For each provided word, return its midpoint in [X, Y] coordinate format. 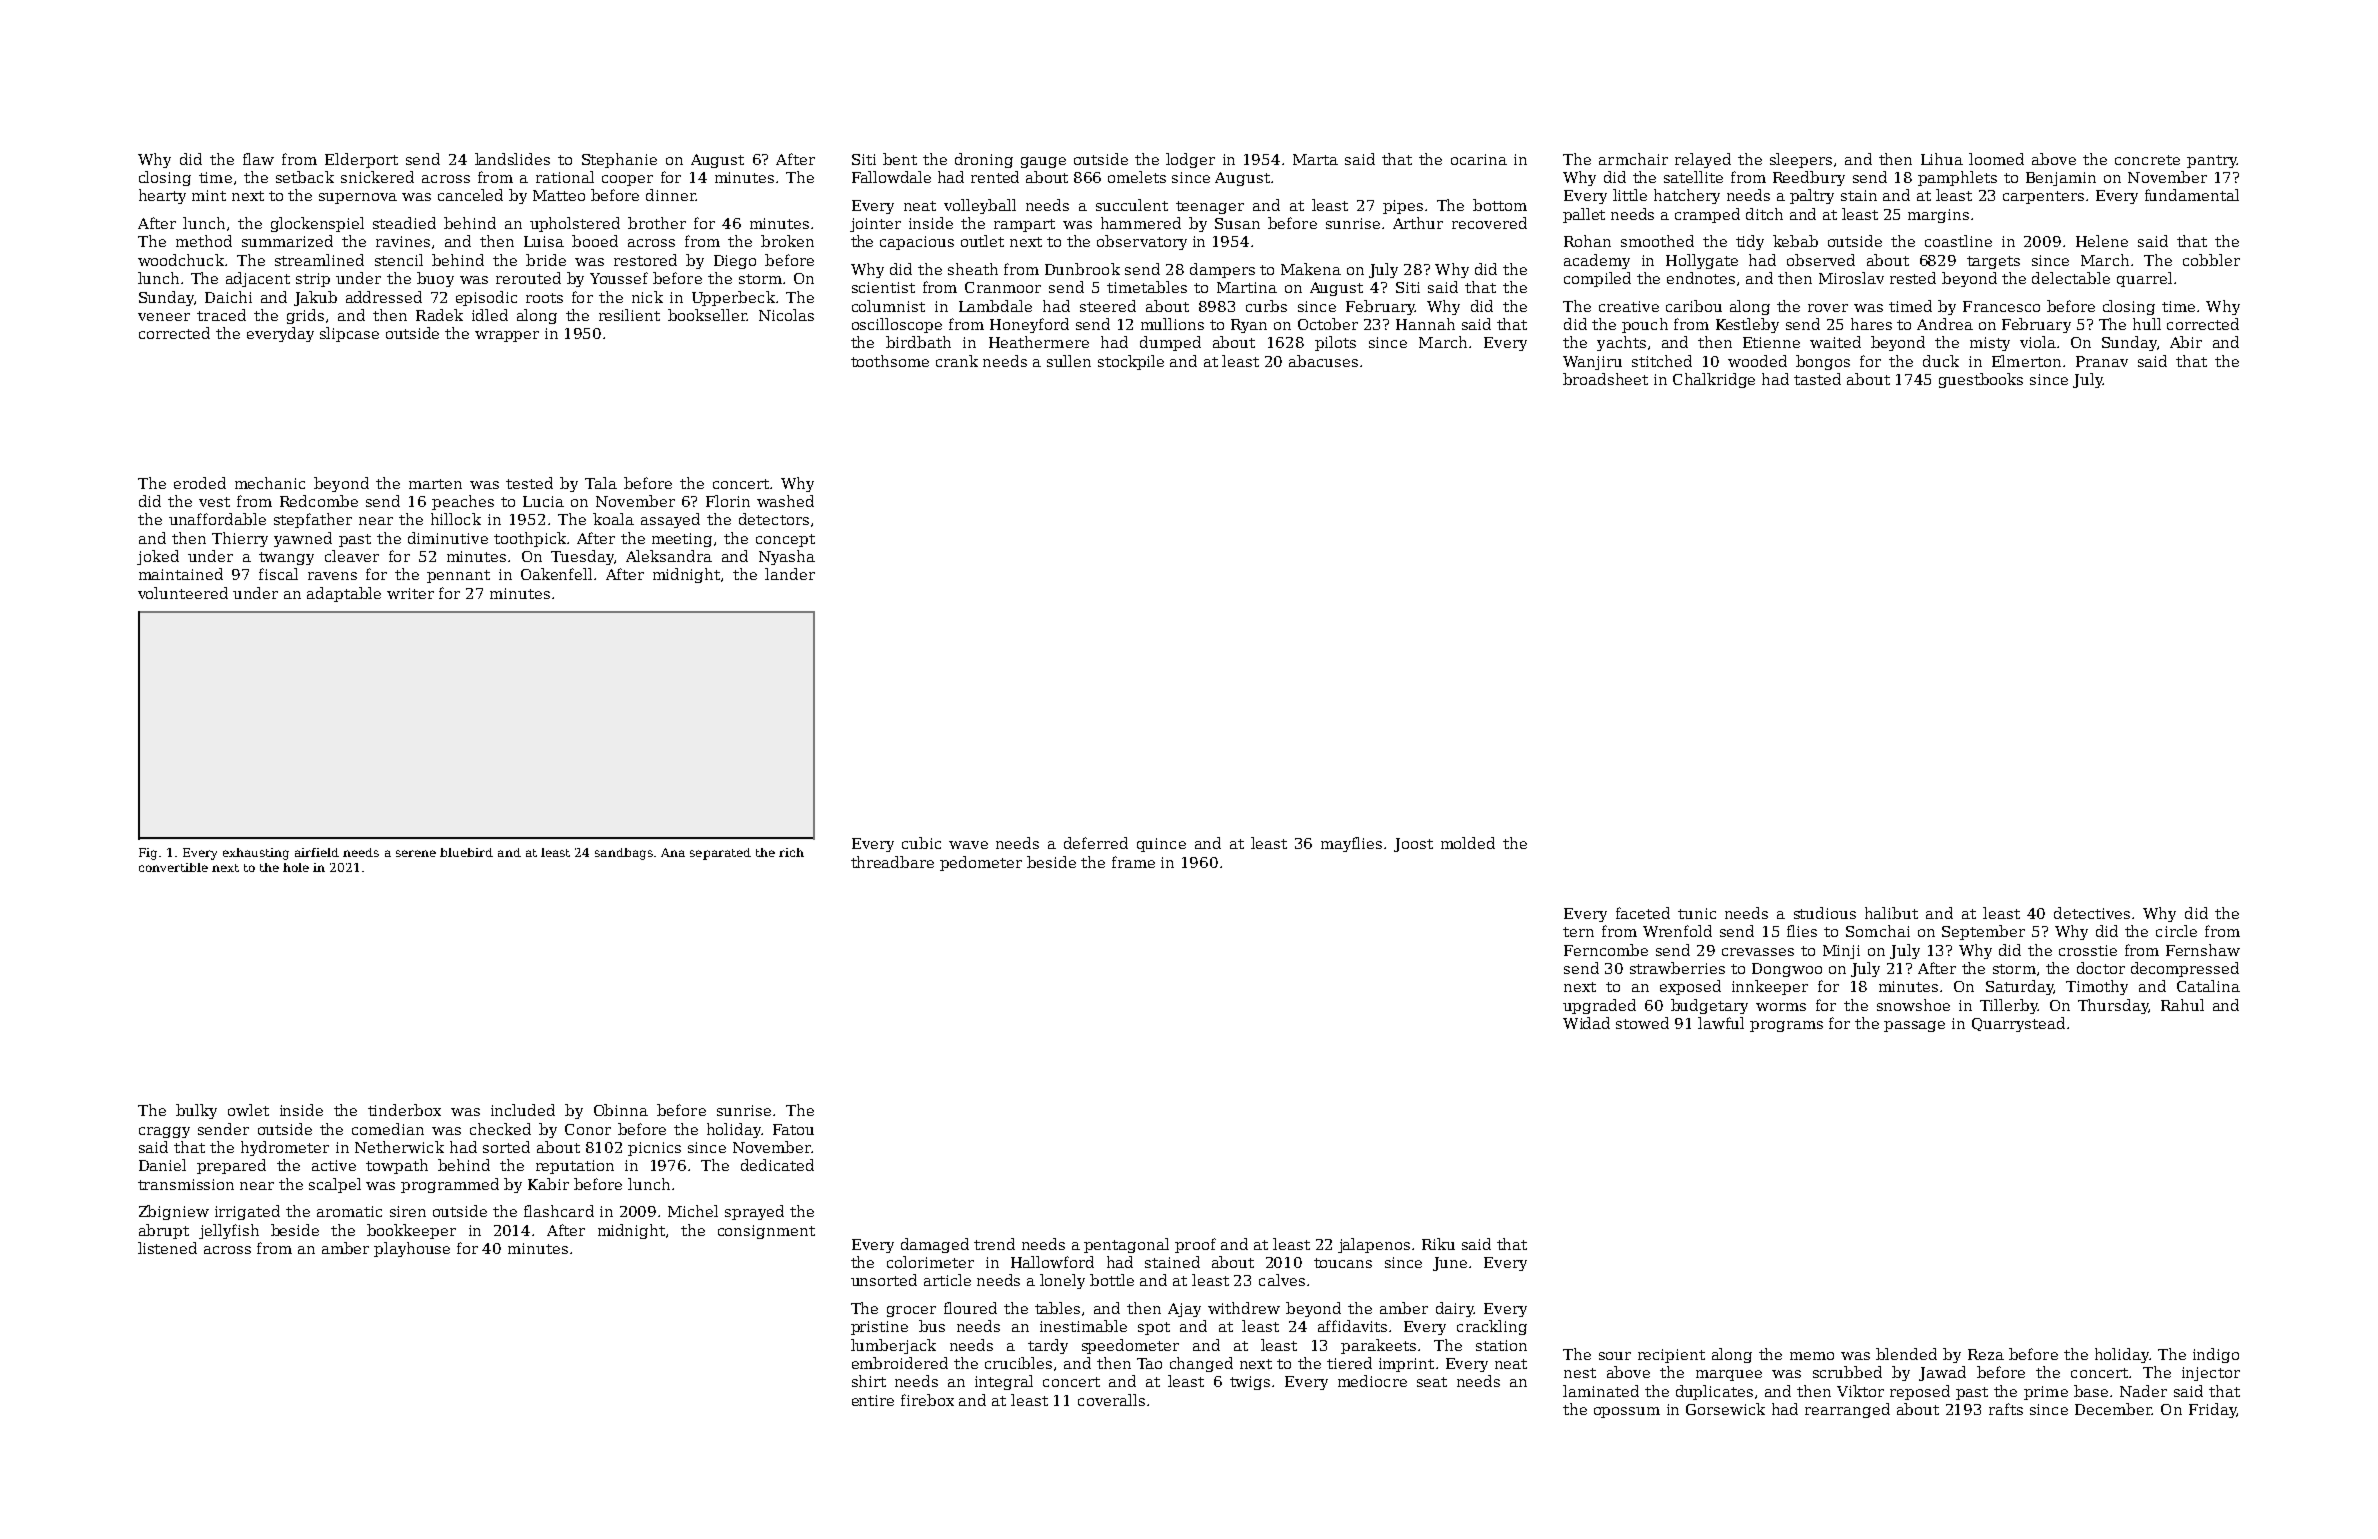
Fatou [793, 1129]
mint [209, 195]
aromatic [349, 1211]
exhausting [256, 854]
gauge [1043, 162]
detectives [2092, 913]
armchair [1633, 159]
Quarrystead [2018, 1024]
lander [790, 574]
